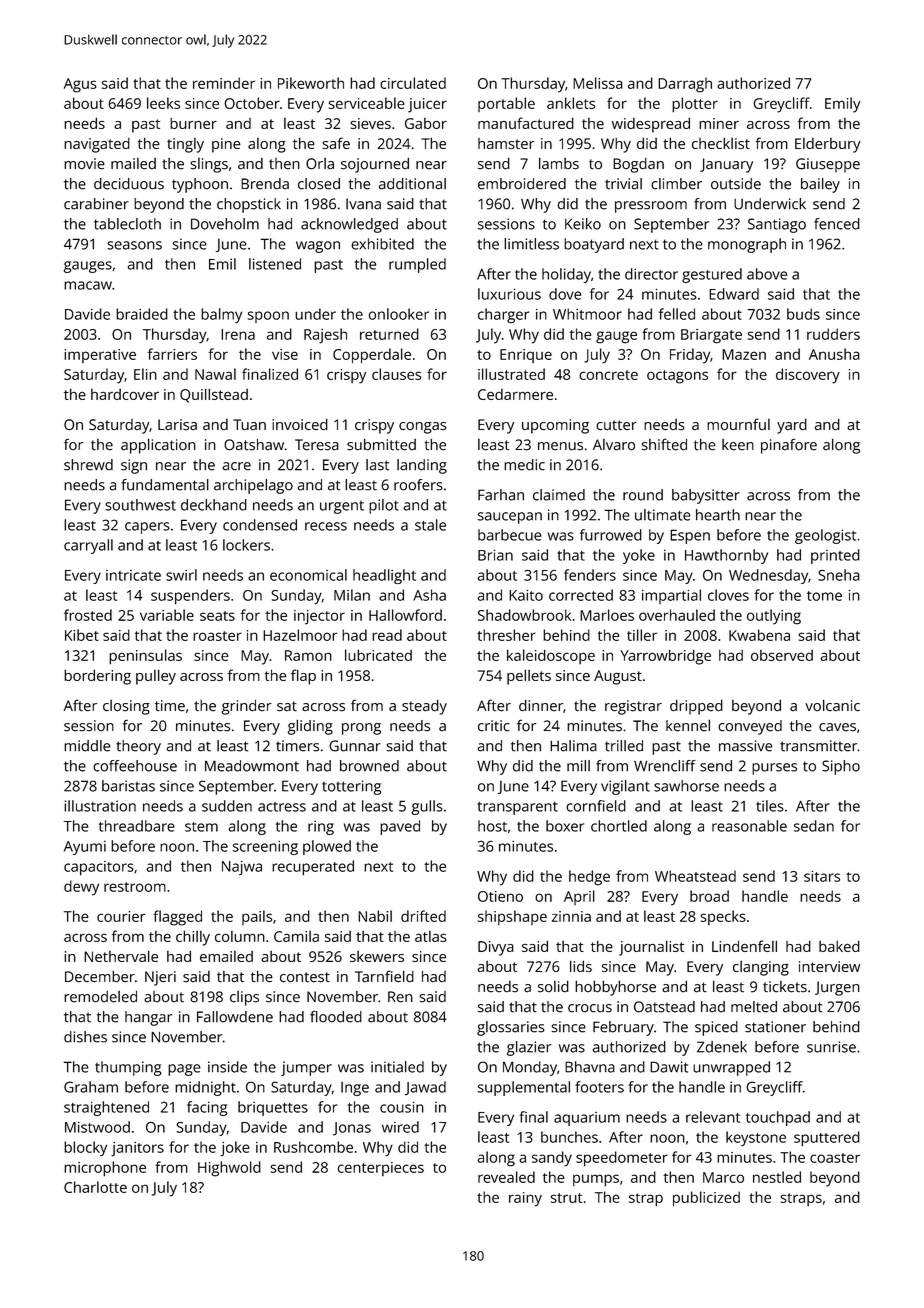 The width and height of the screenshot is (924, 1308). What do you see at coordinates (95, 1187) in the screenshot?
I see `Charlotte` at bounding box center [95, 1187].
